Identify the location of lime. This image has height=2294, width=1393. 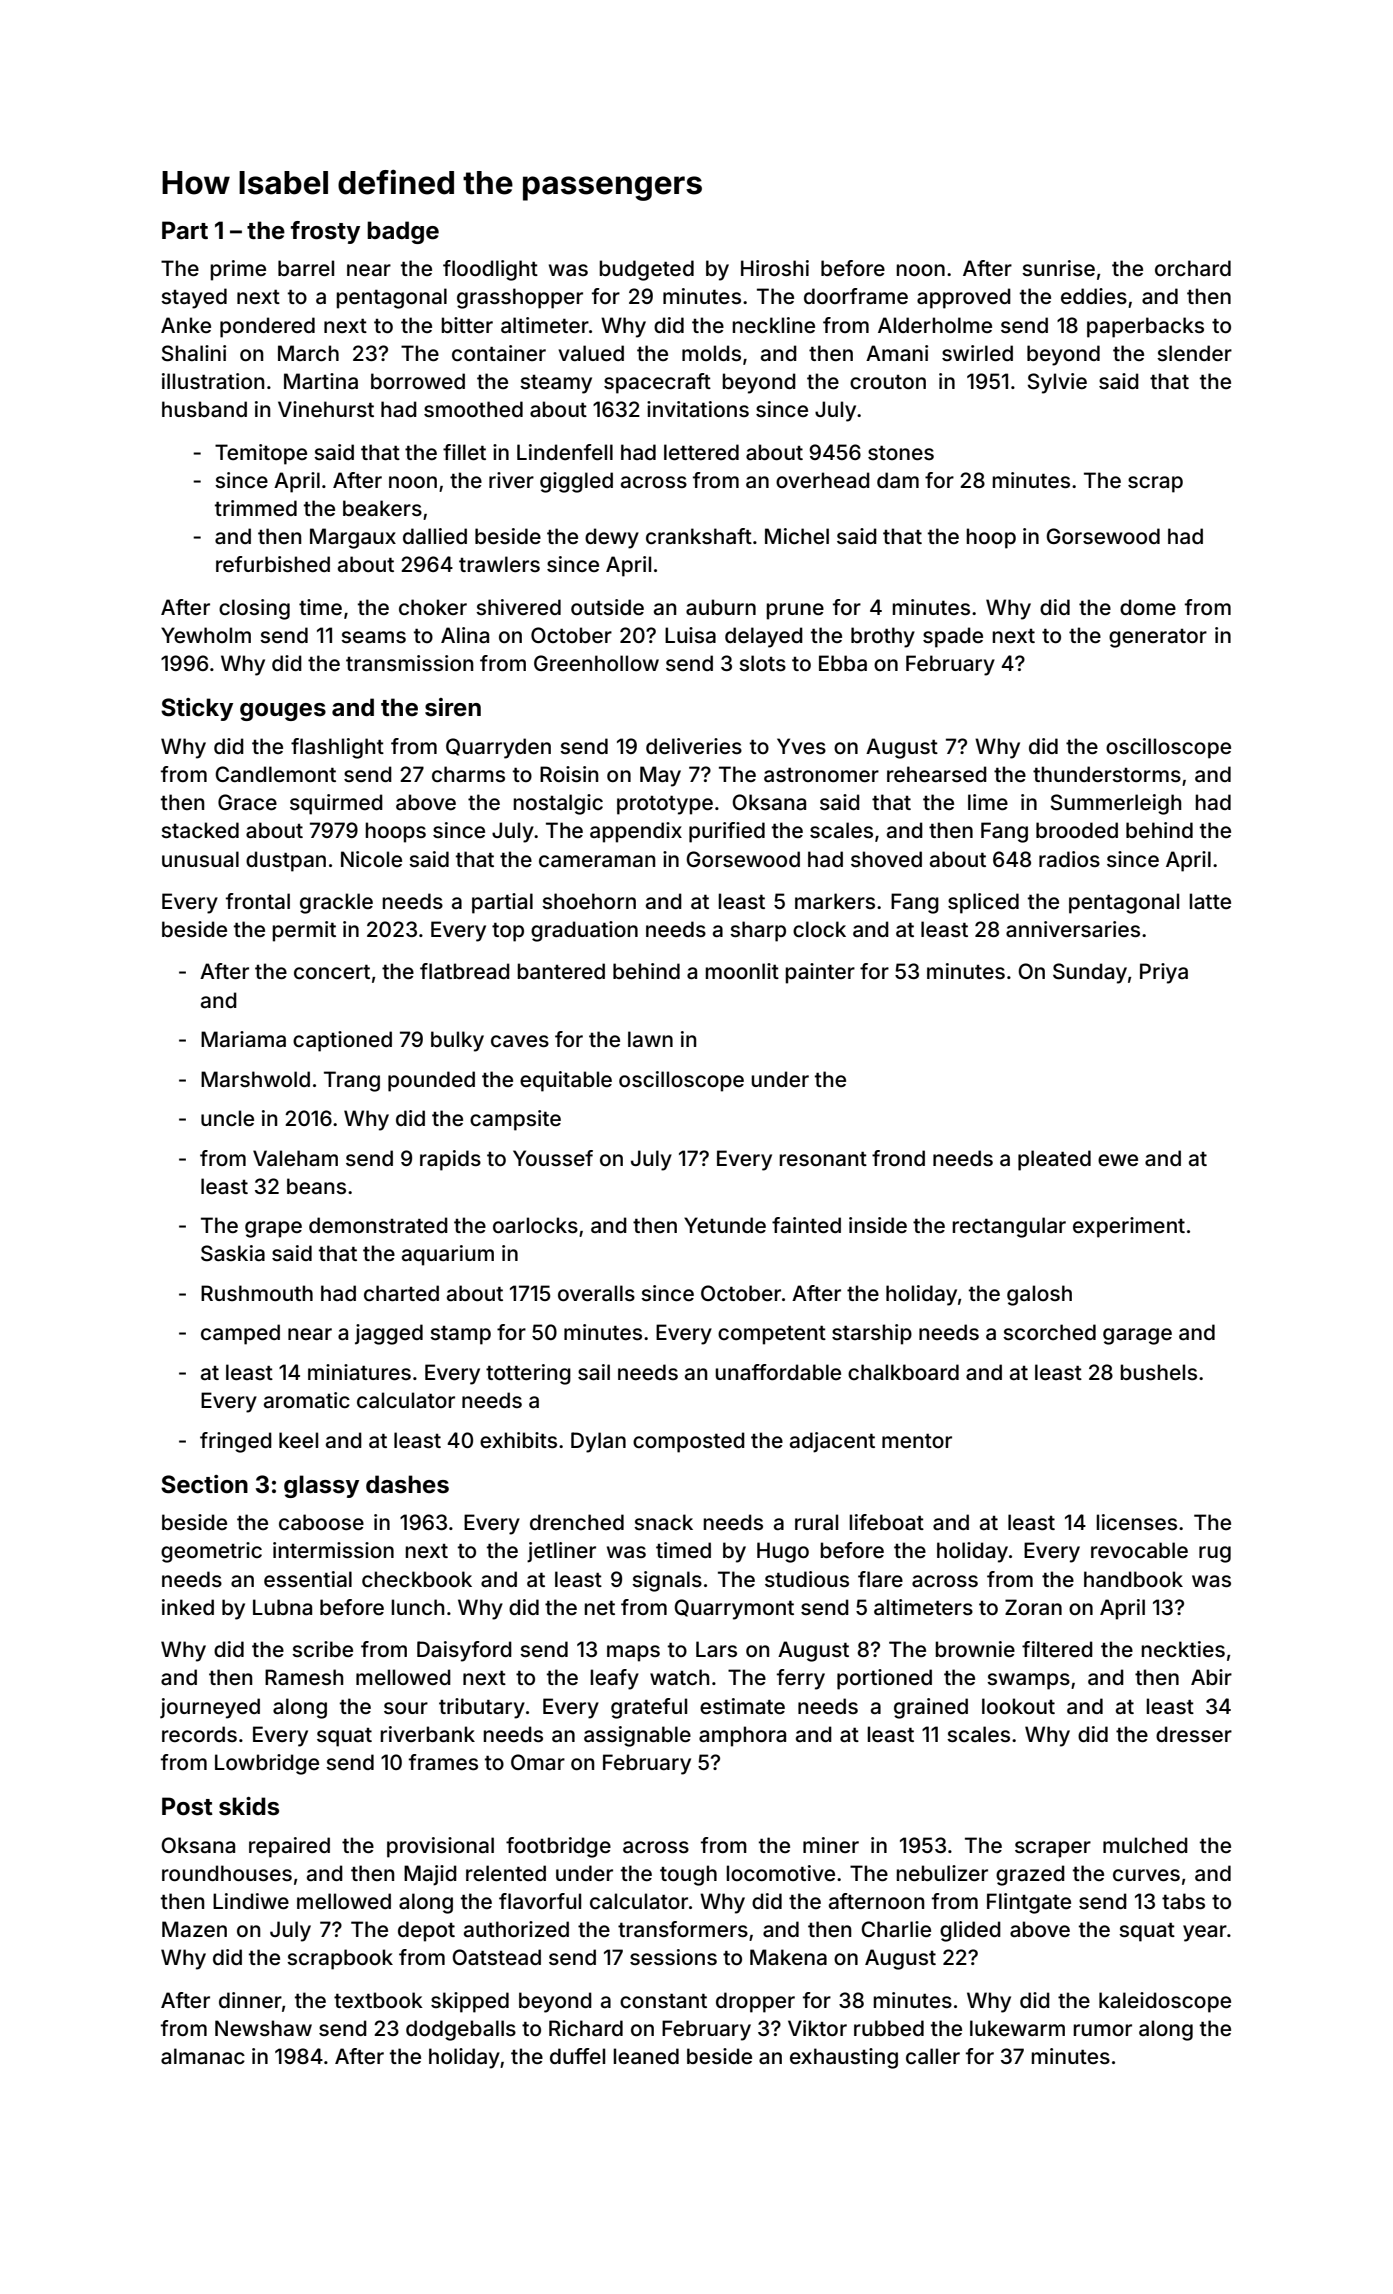
(988, 802).
